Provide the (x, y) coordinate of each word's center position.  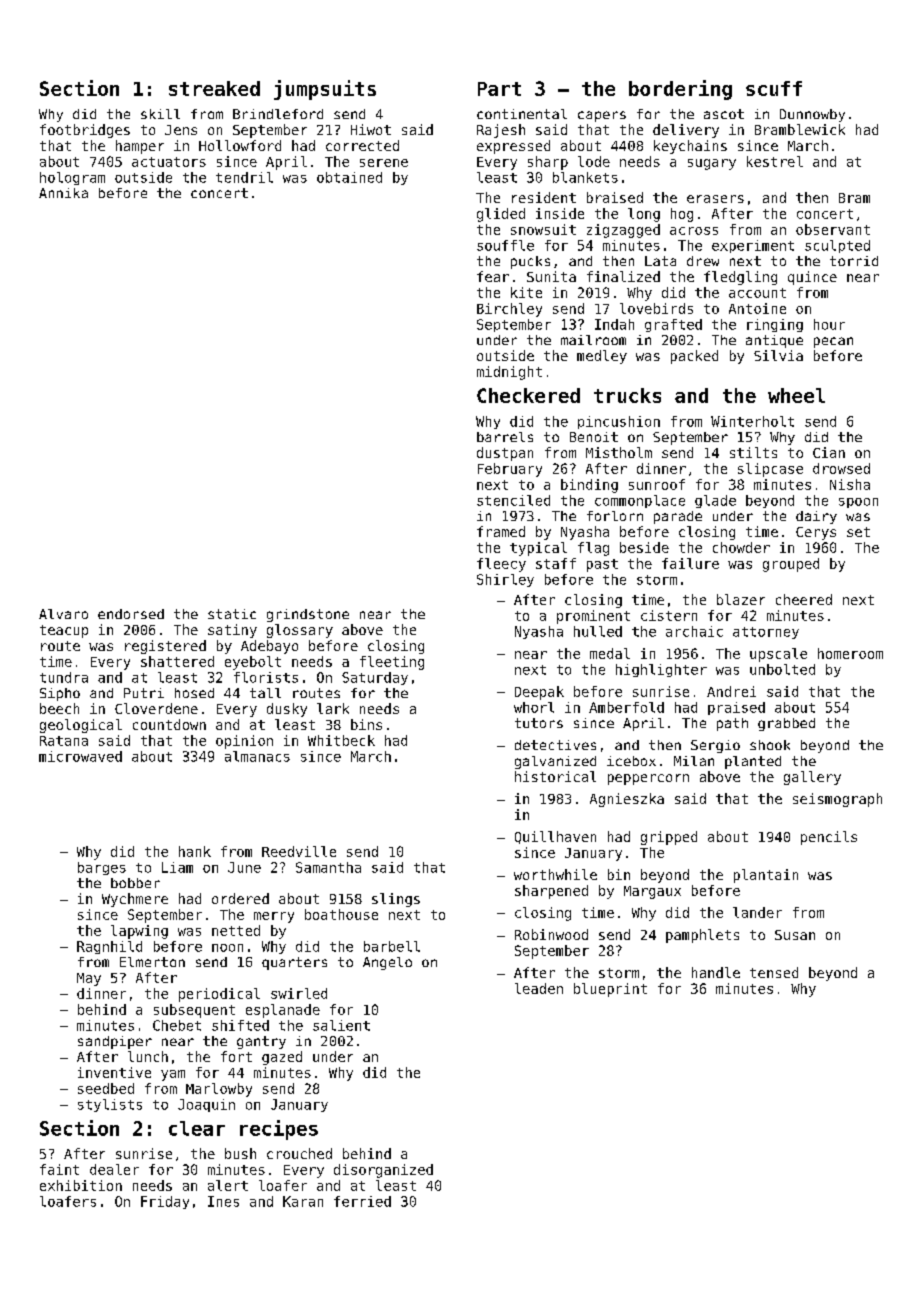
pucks (530, 262)
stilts (753, 452)
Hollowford (240, 145)
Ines (223, 1201)
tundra (64, 677)
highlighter (661, 670)
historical (555, 776)
